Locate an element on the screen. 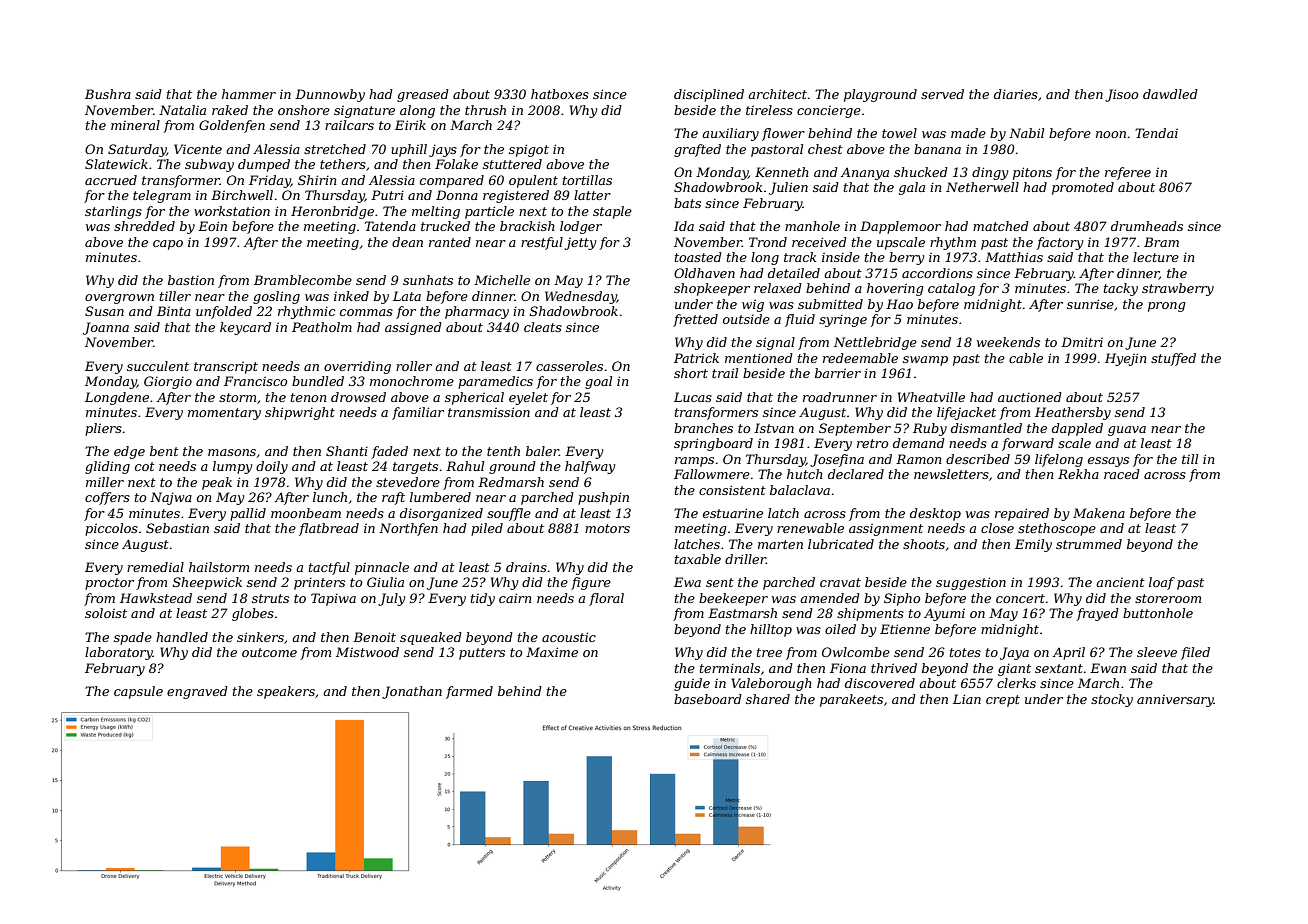 The image size is (1308, 924). taxable is located at coordinates (698, 559).
